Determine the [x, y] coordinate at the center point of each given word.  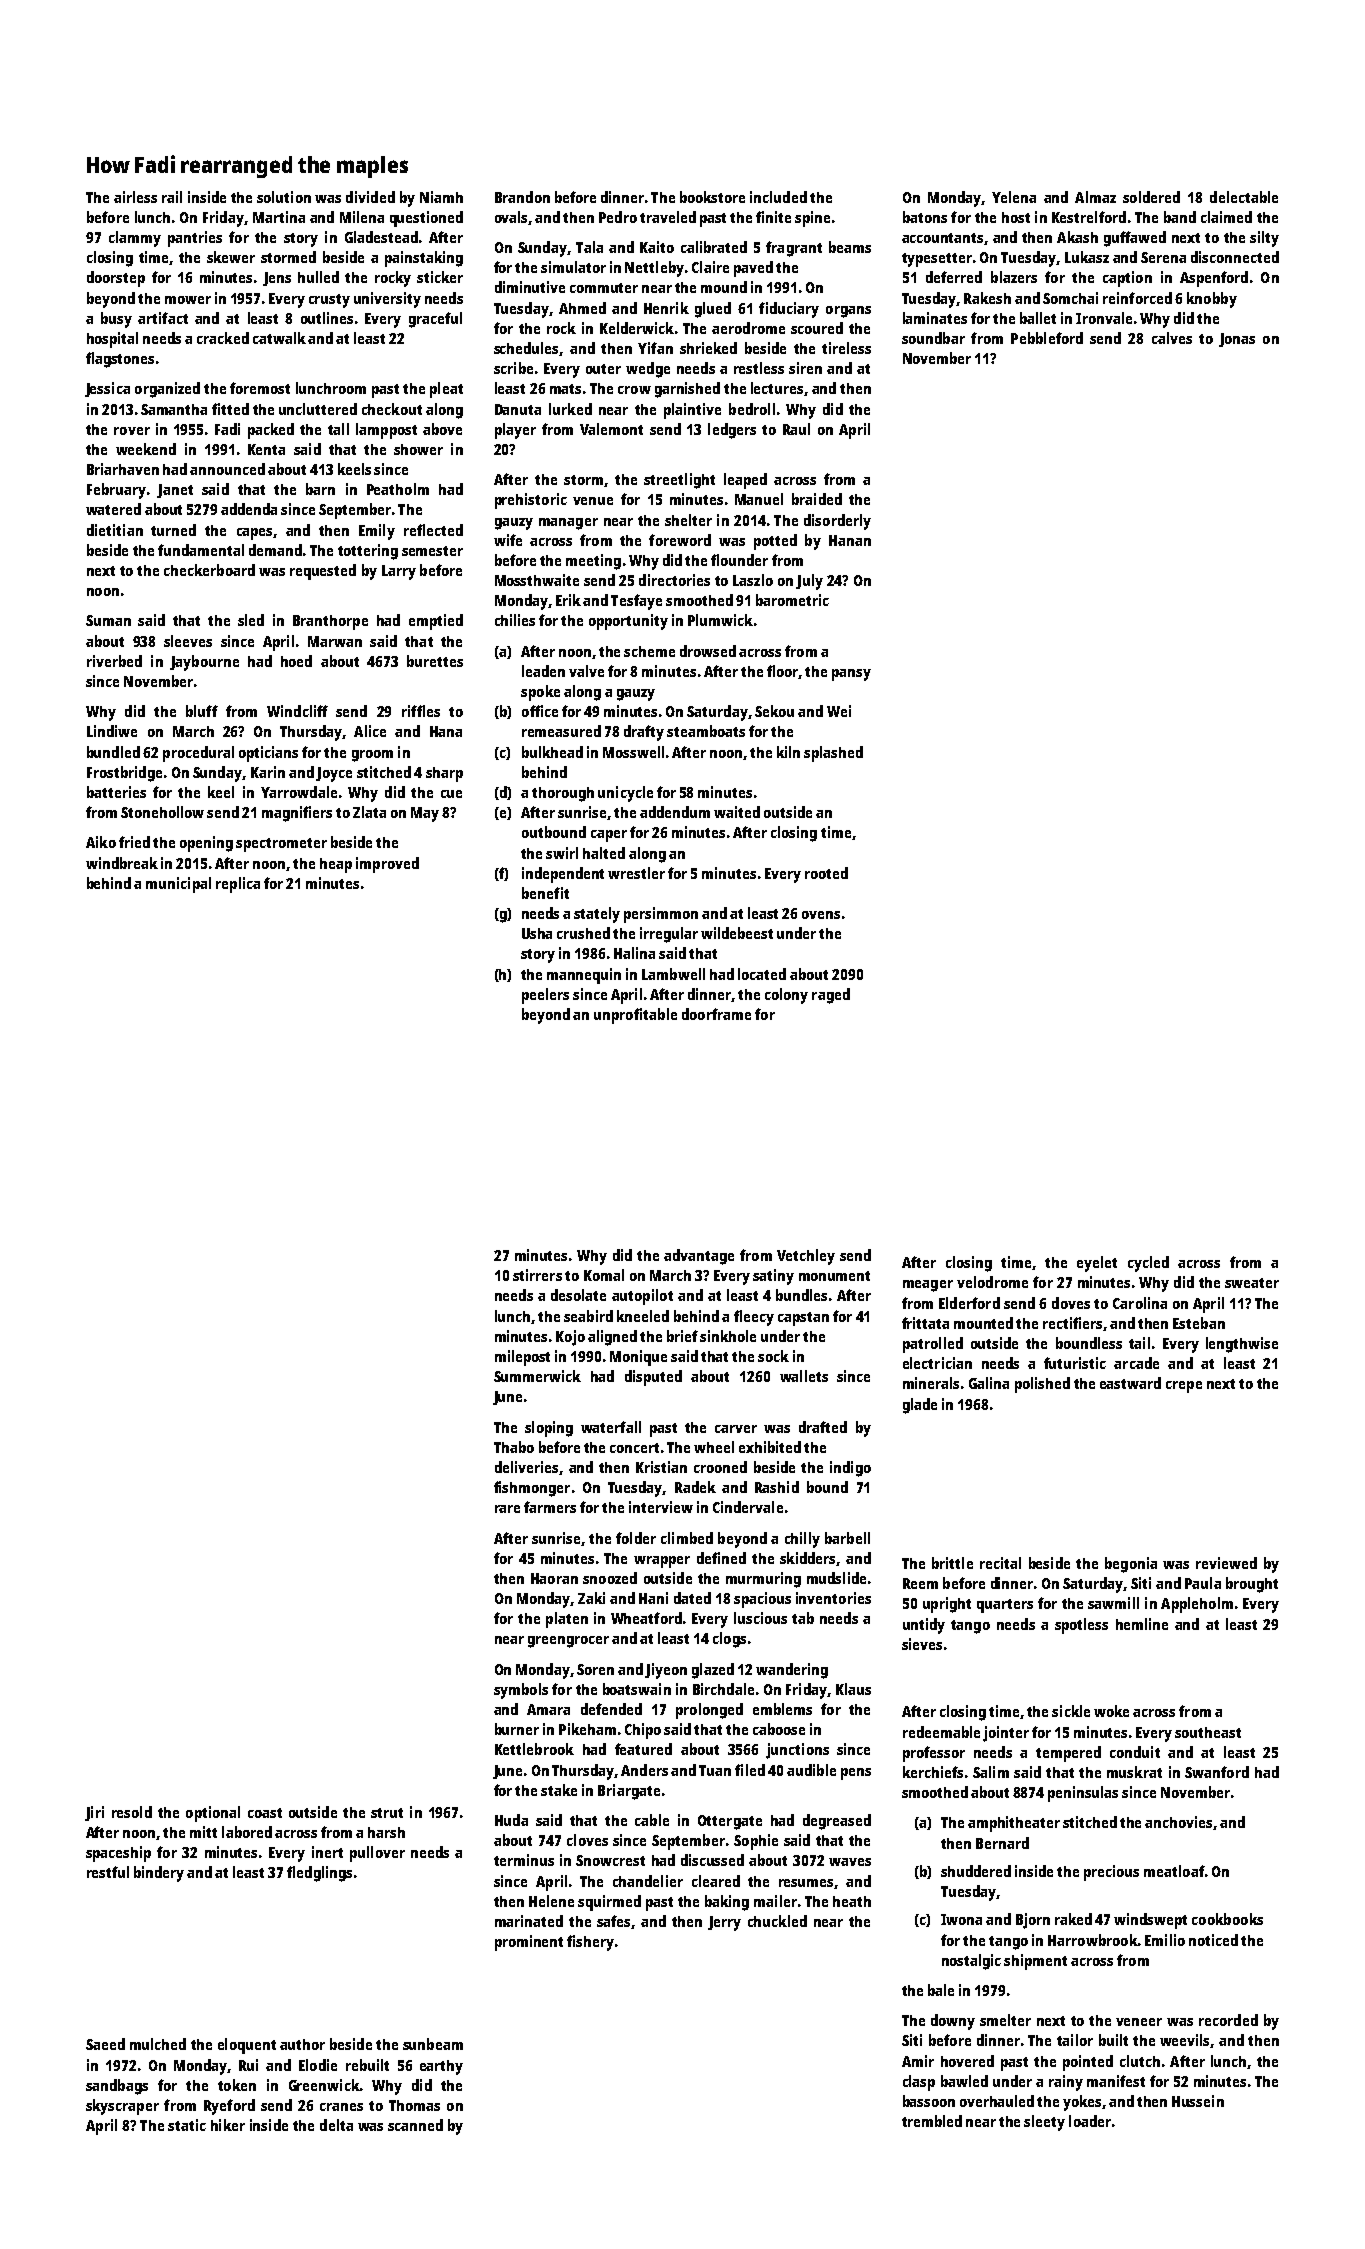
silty [1264, 239]
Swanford [1217, 1772]
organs [848, 312]
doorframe [716, 1014]
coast [265, 1813]
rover [132, 431]
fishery [590, 1943]
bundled [113, 752]
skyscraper [122, 2107]
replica [238, 885]
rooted [826, 873]
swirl [562, 853]
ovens [821, 915]
